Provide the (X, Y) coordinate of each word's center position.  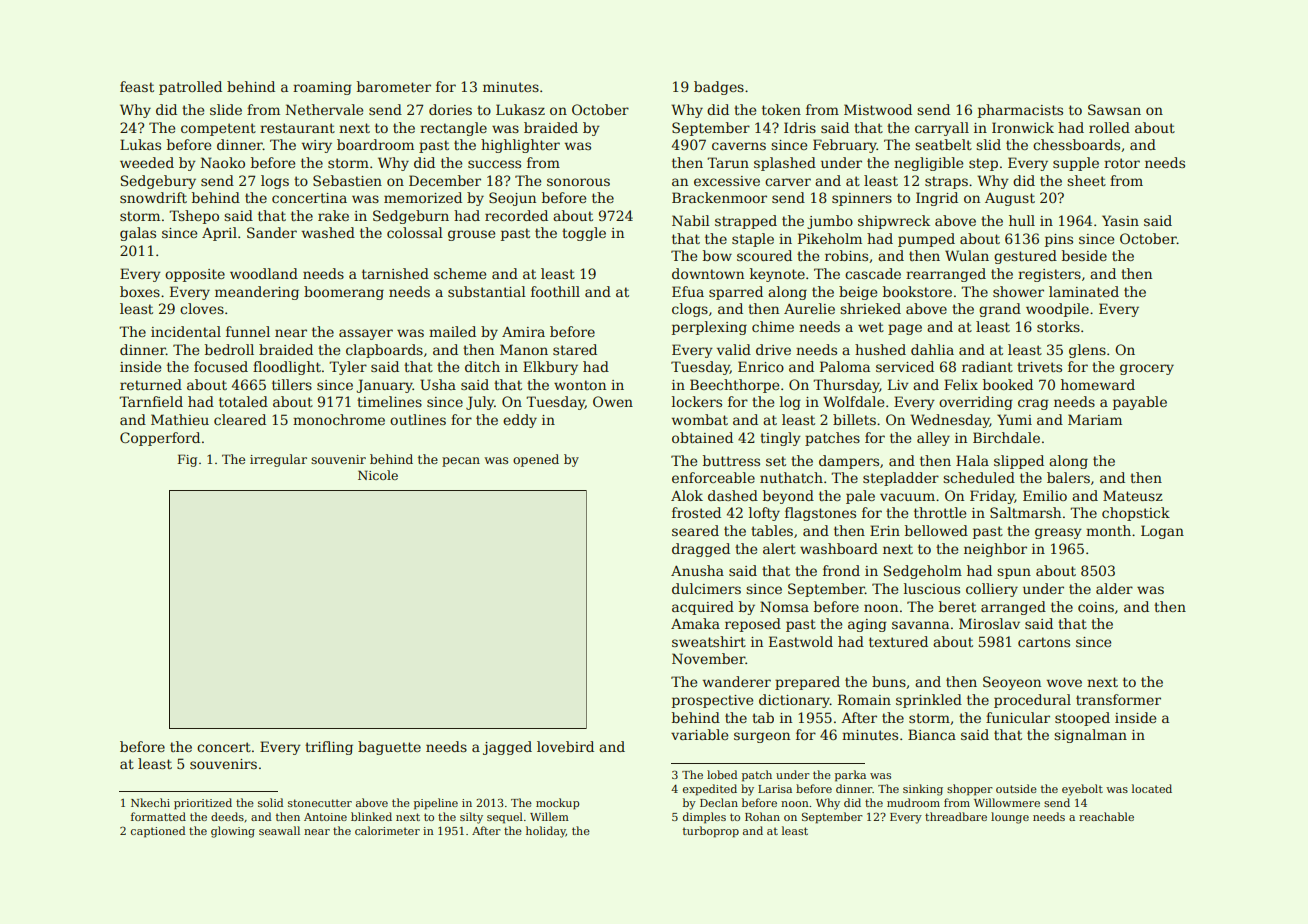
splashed (785, 164)
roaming (322, 88)
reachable (1106, 816)
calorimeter (387, 830)
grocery (1147, 369)
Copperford (160, 439)
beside (1084, 255)
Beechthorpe (734, 386)
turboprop (711, 832)
